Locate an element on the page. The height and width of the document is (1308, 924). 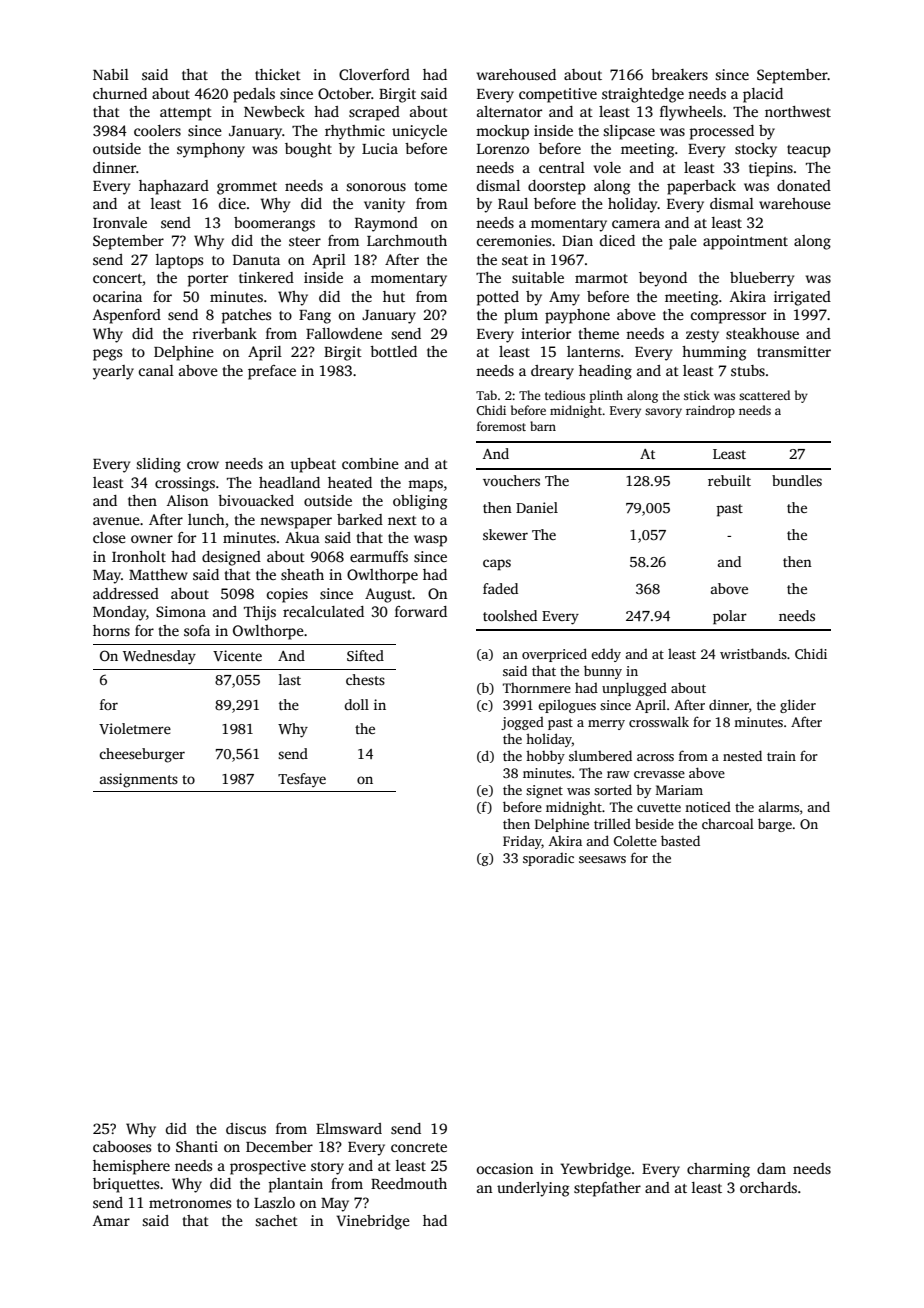
rebuilt is located at coordinates (729, 480).
